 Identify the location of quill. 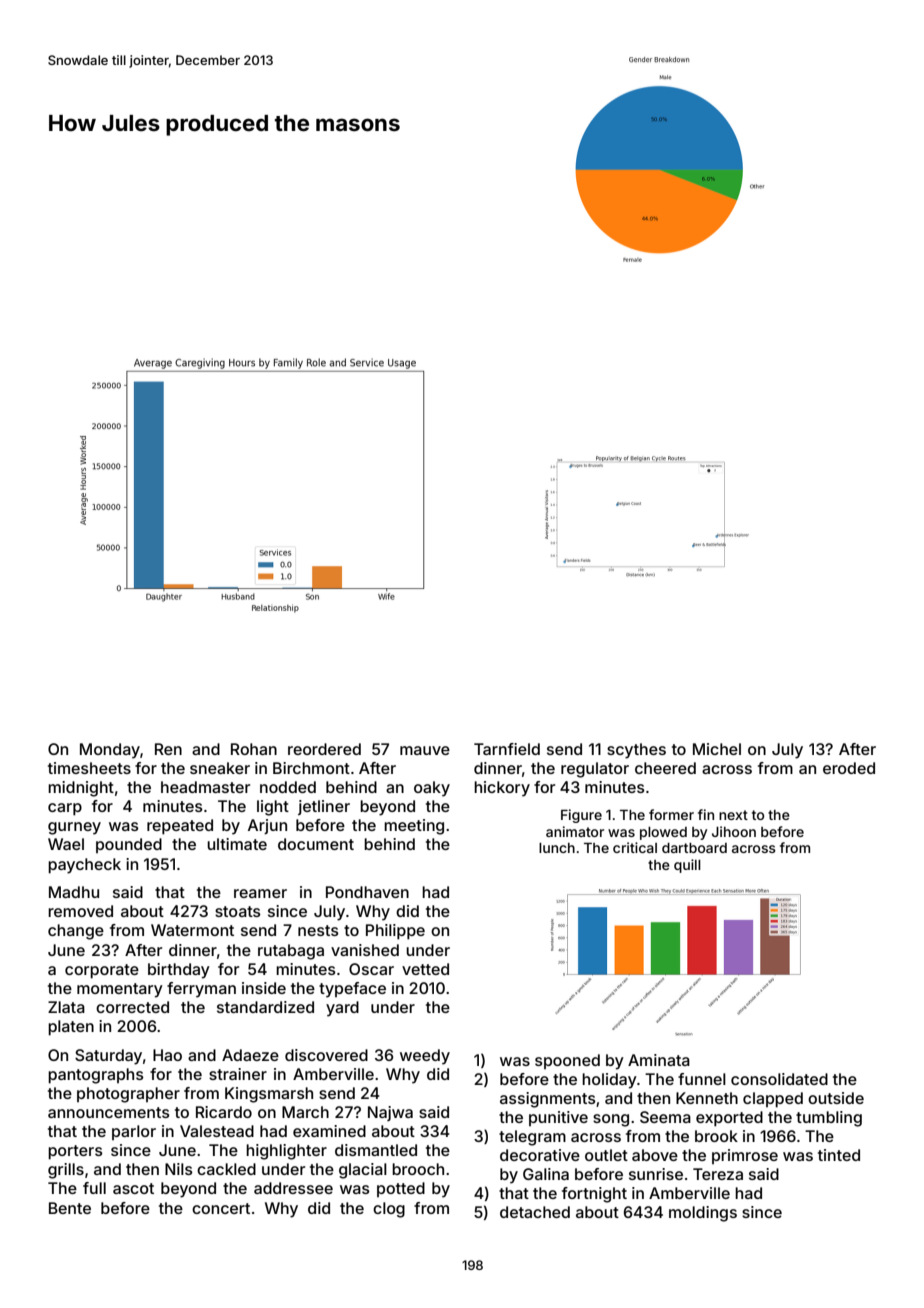
(687, 866).
